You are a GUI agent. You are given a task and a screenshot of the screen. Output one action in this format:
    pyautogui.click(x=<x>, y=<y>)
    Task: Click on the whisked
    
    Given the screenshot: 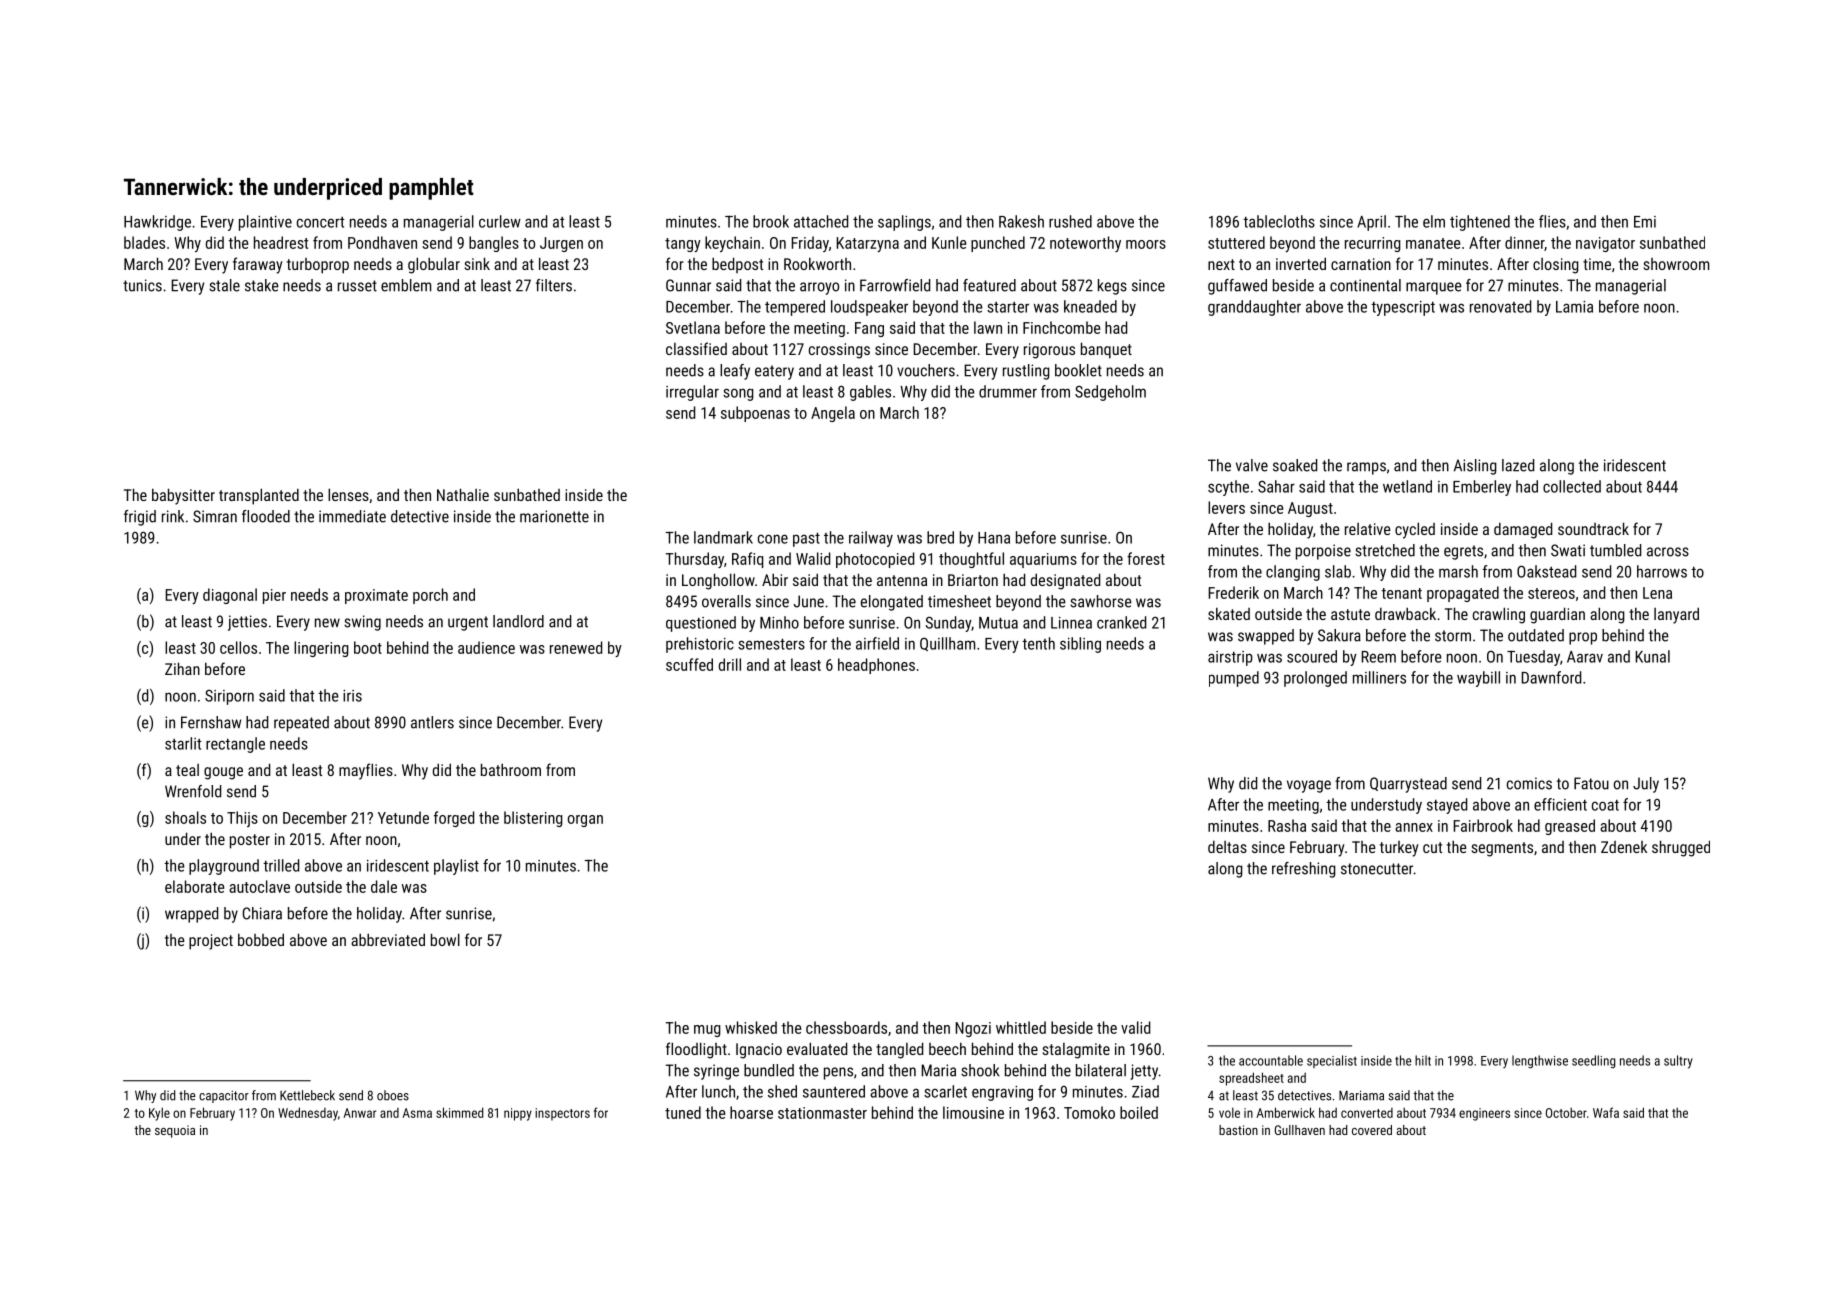 What is the action you would take?
    pyautogui.click(x=751, y=1027)
